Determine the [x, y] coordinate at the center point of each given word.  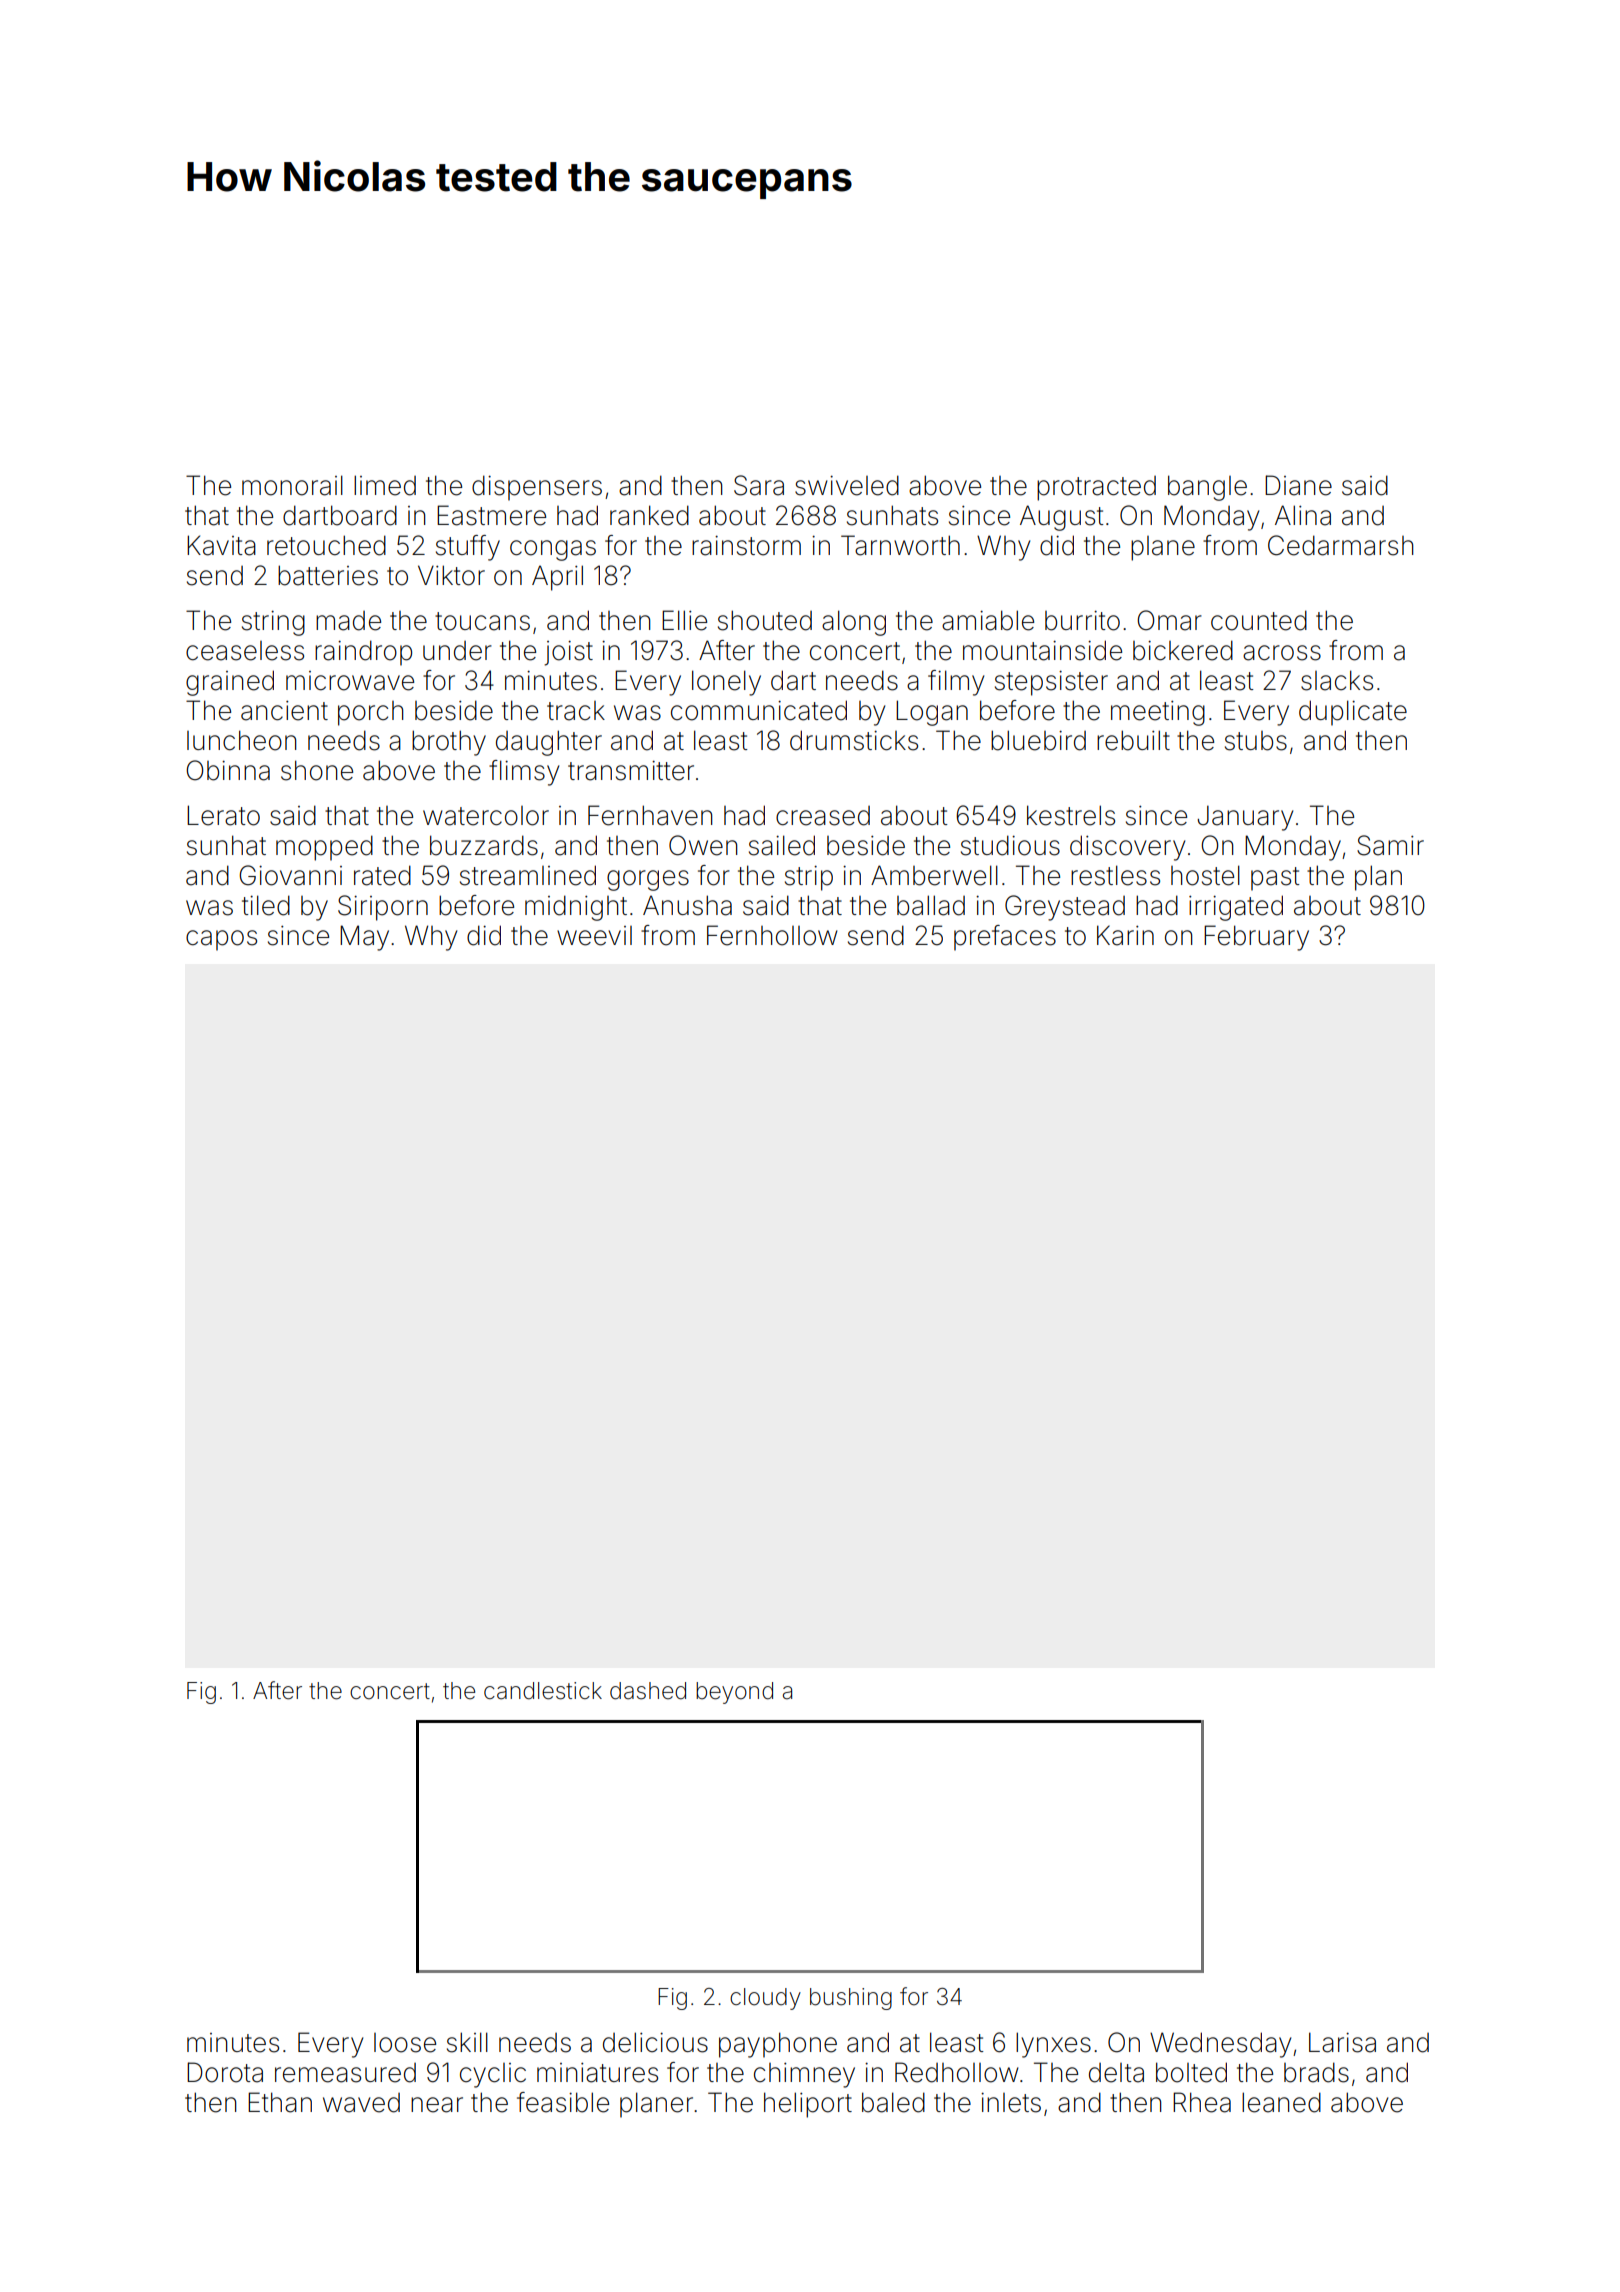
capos [221, 940]
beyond [734, 1693]
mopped [324, 848]
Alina [1303, 515]
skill [467, 2042]
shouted [765, 620]
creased [823, 816]
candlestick [543, 1691]
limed [385, 485]
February [1256, 938]
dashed [648, 1691]
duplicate [1353, 713]
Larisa [1342, 2042]
